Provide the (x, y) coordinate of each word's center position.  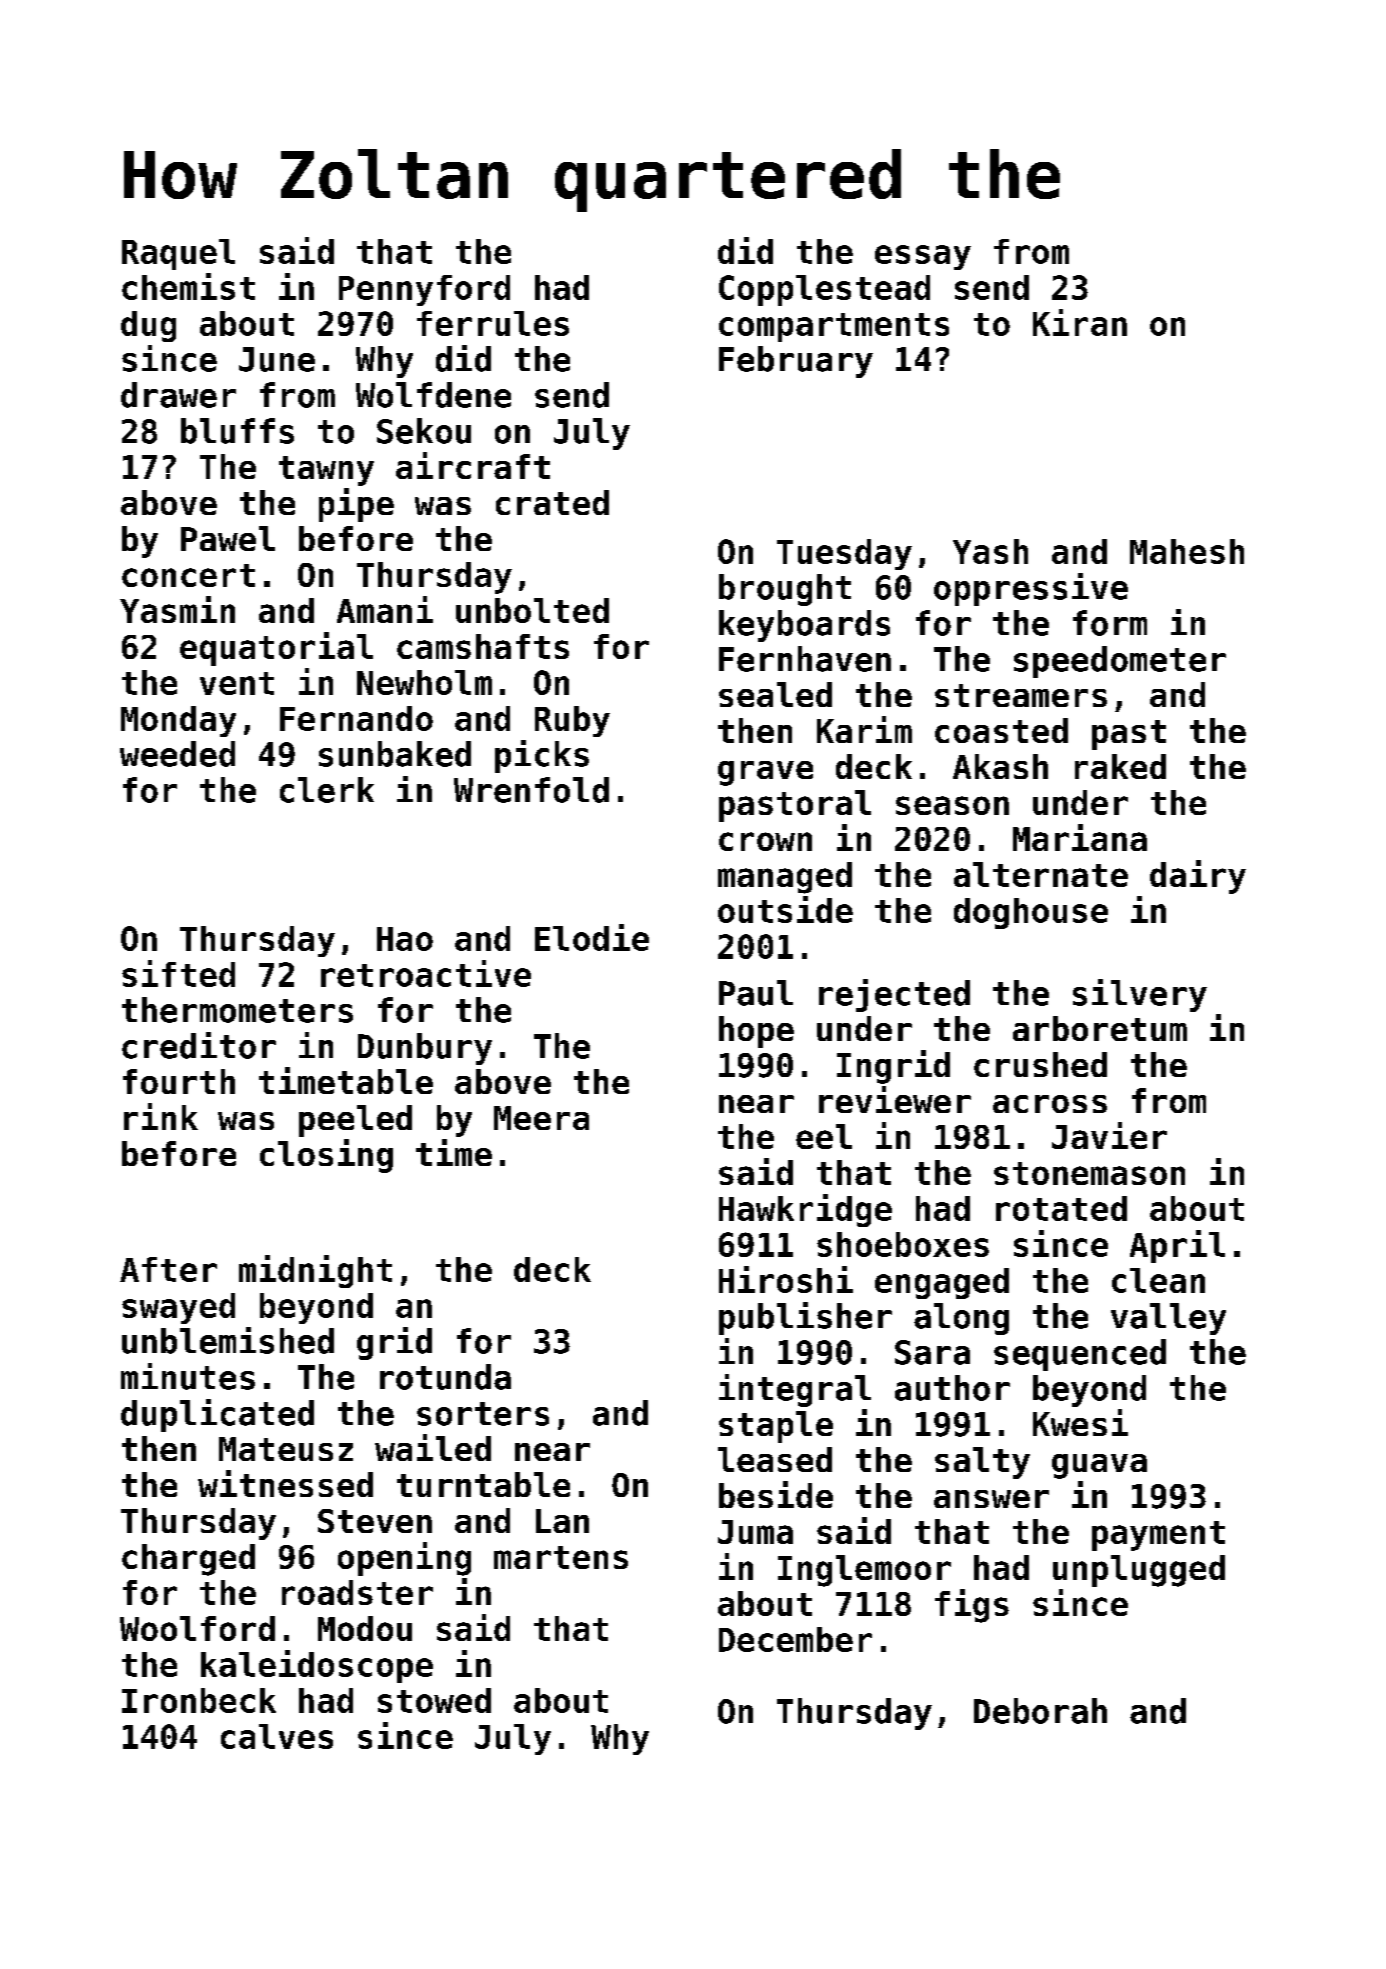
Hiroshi (786, 1279)
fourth (179, 1081)
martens (561, 1557)
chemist (188, 286)
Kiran (1080, 322)
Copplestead (824, 290)
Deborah (1040, 1711)
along (961, 1319)
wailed (433, 1447)
